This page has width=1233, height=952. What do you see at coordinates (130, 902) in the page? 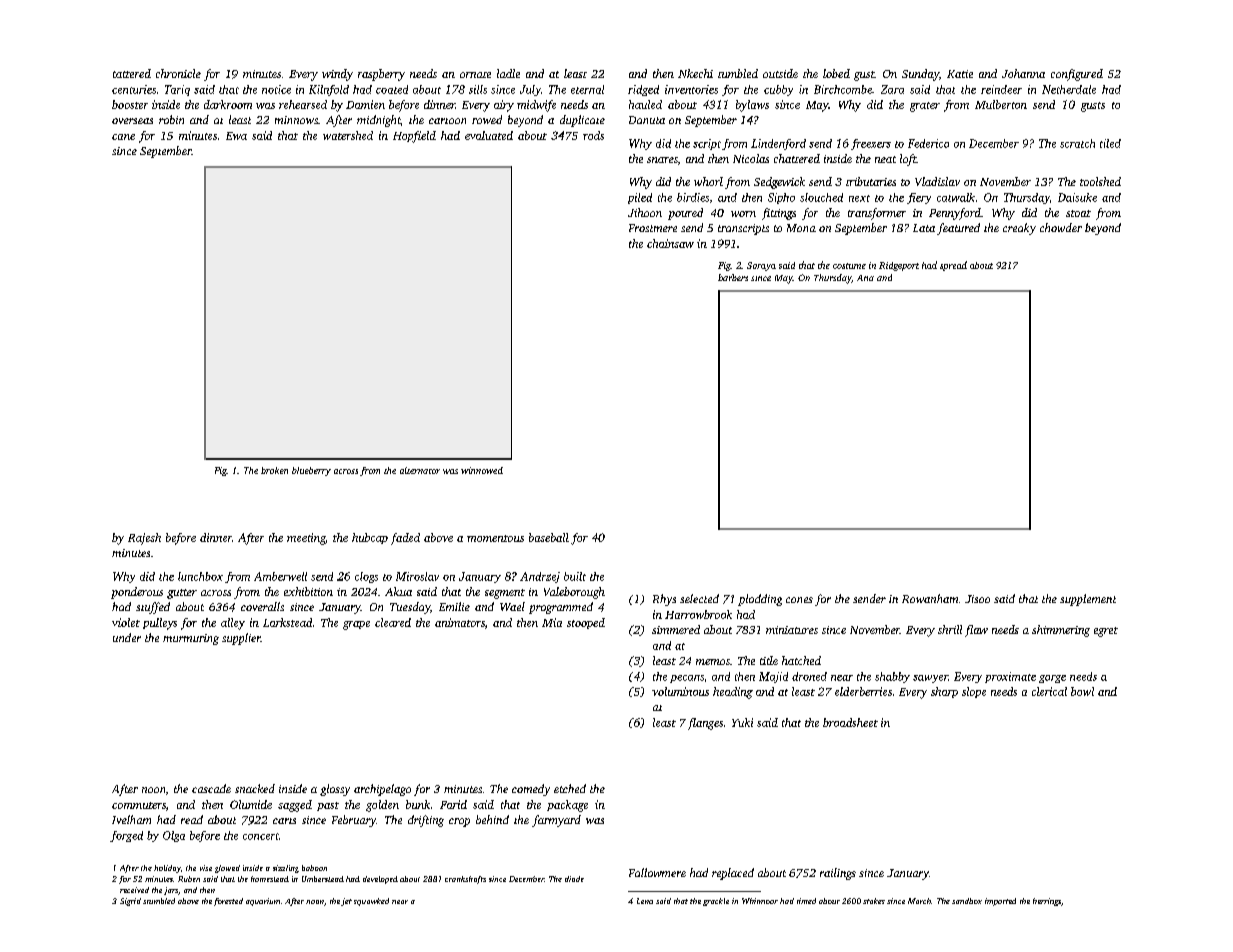
I see `Sigrid` at bounding box center [130, 902].
